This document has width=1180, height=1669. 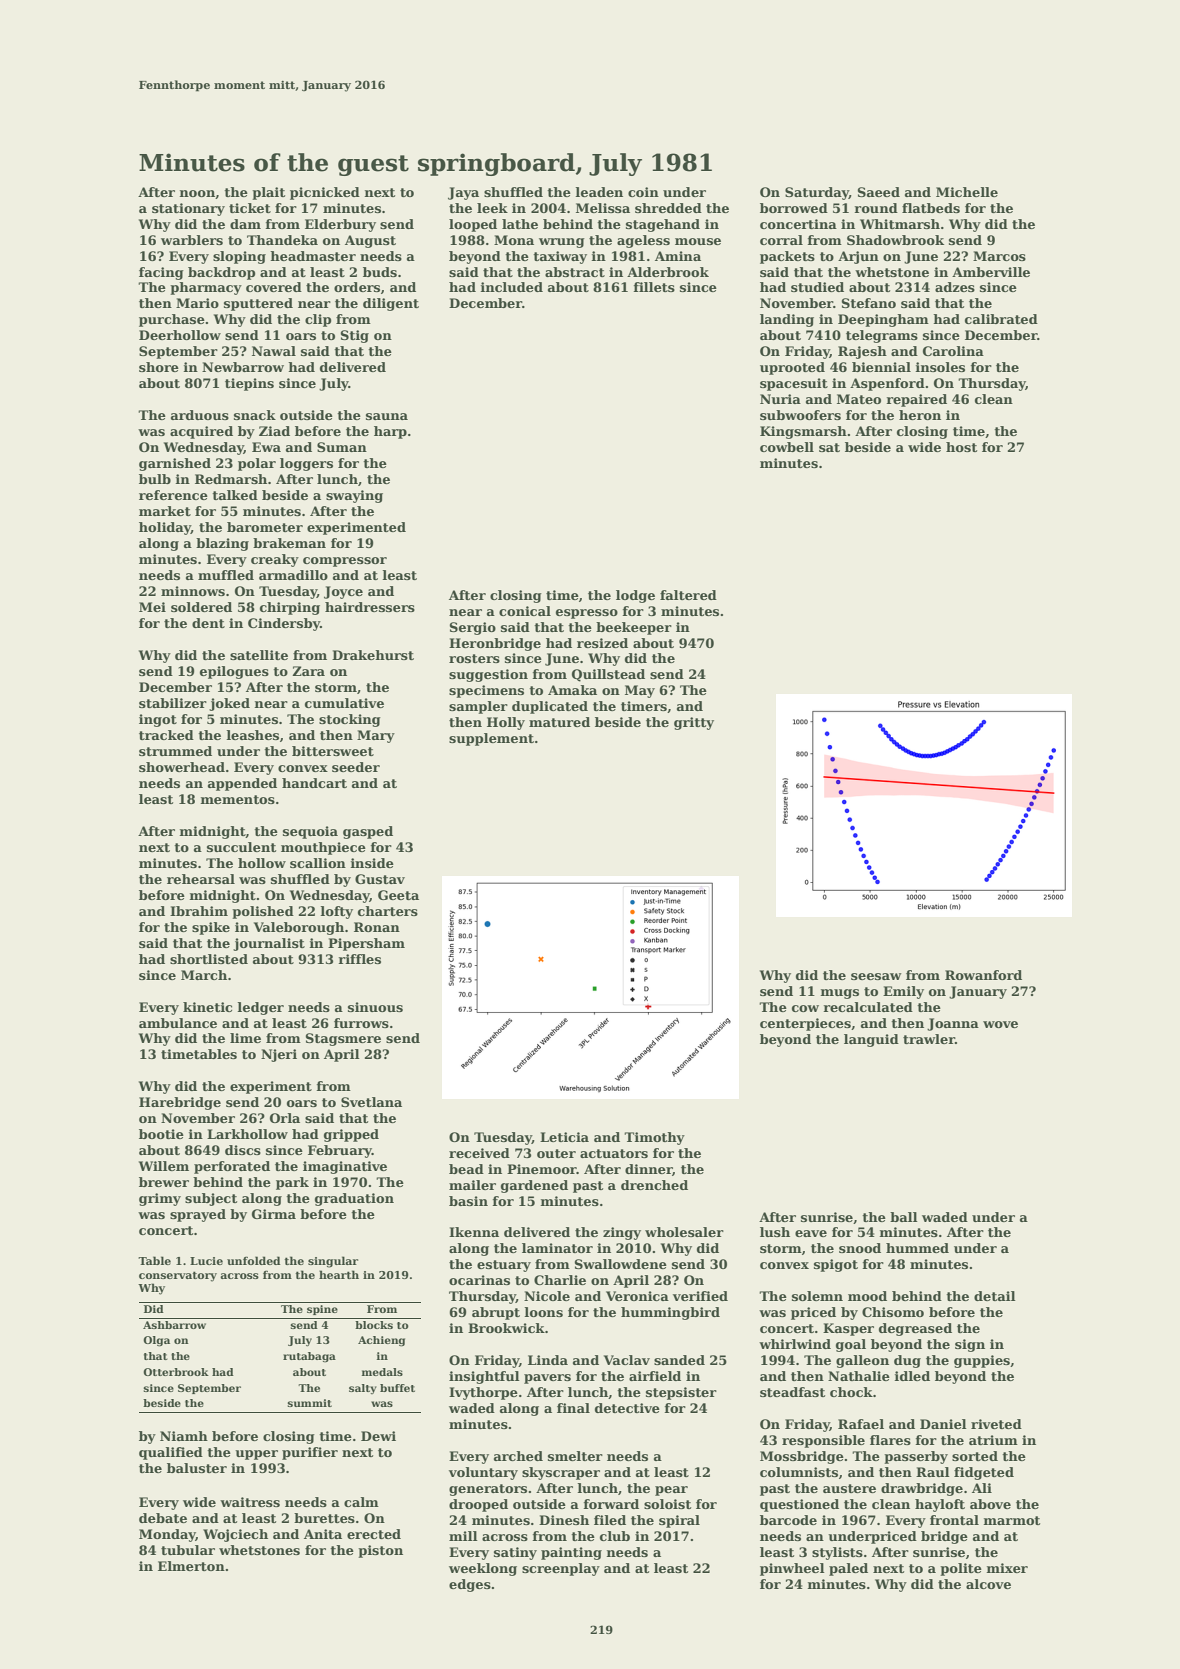 I want to click on Leticia, so click(x=564, y=1137).
